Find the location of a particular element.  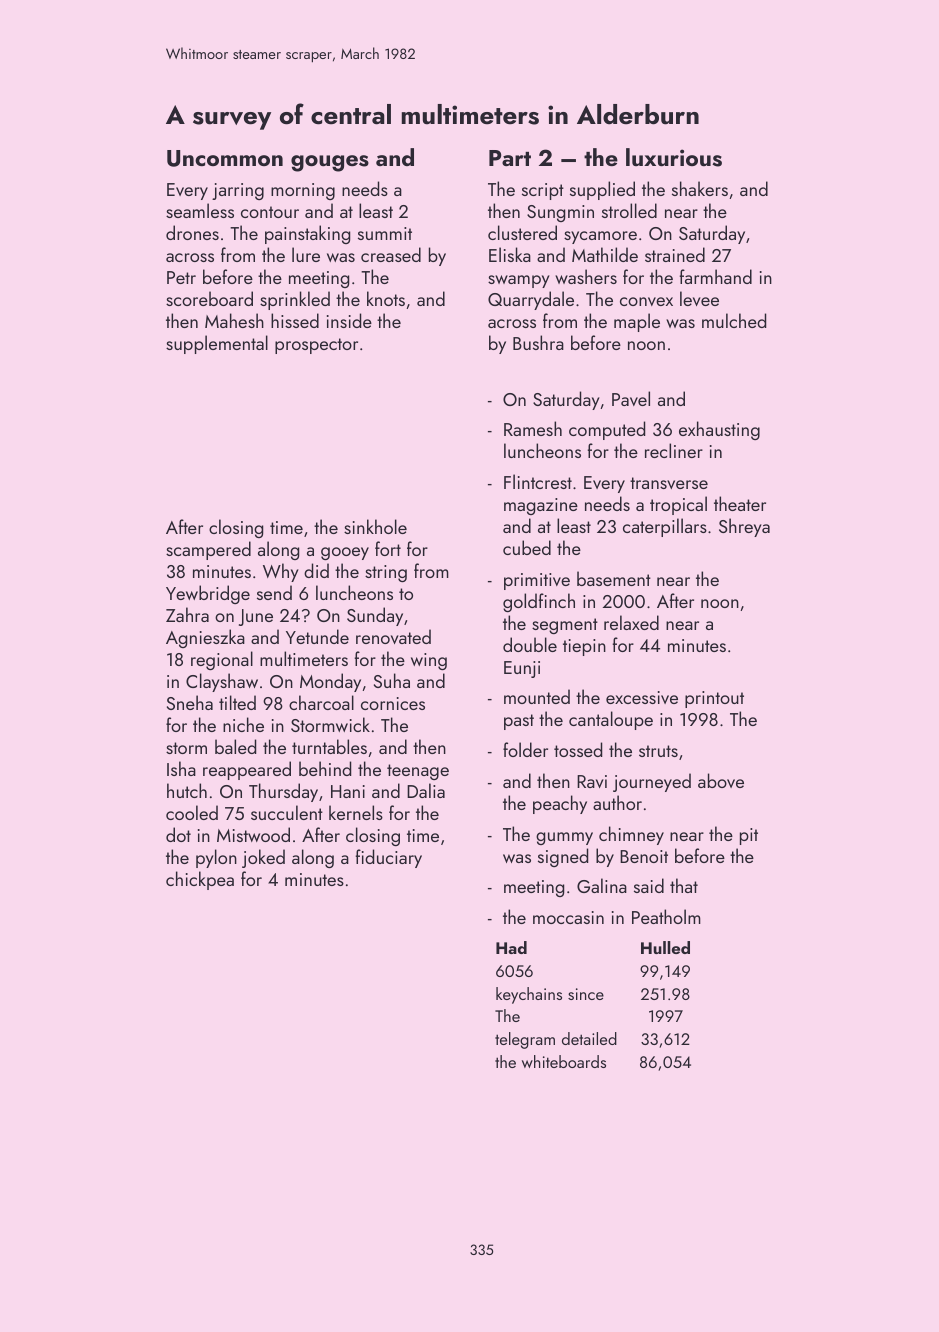

Shreya is located at coordinates (744, 527).
